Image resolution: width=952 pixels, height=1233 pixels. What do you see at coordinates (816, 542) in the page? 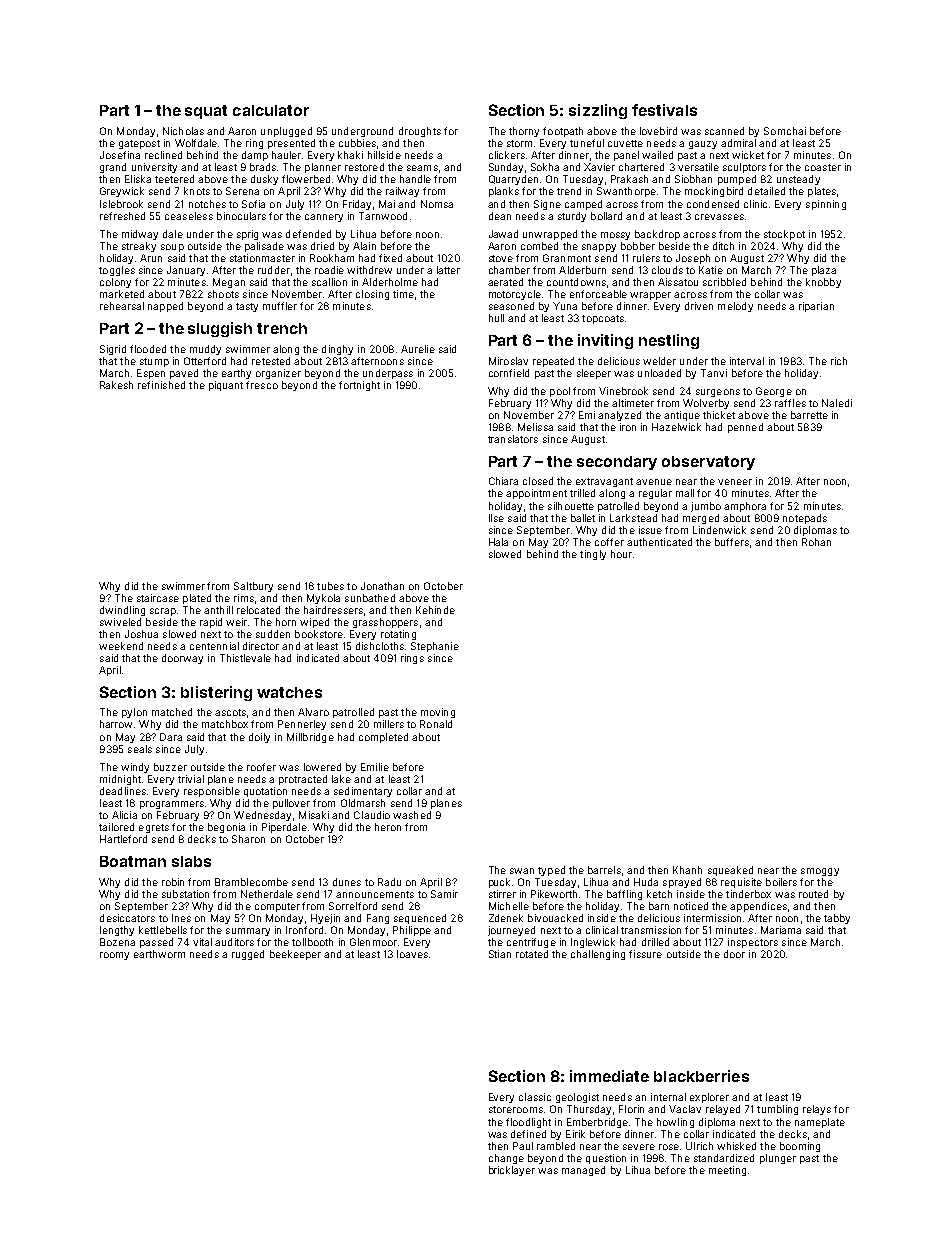
I see `Rohan` at bounding box center [816, 542].
